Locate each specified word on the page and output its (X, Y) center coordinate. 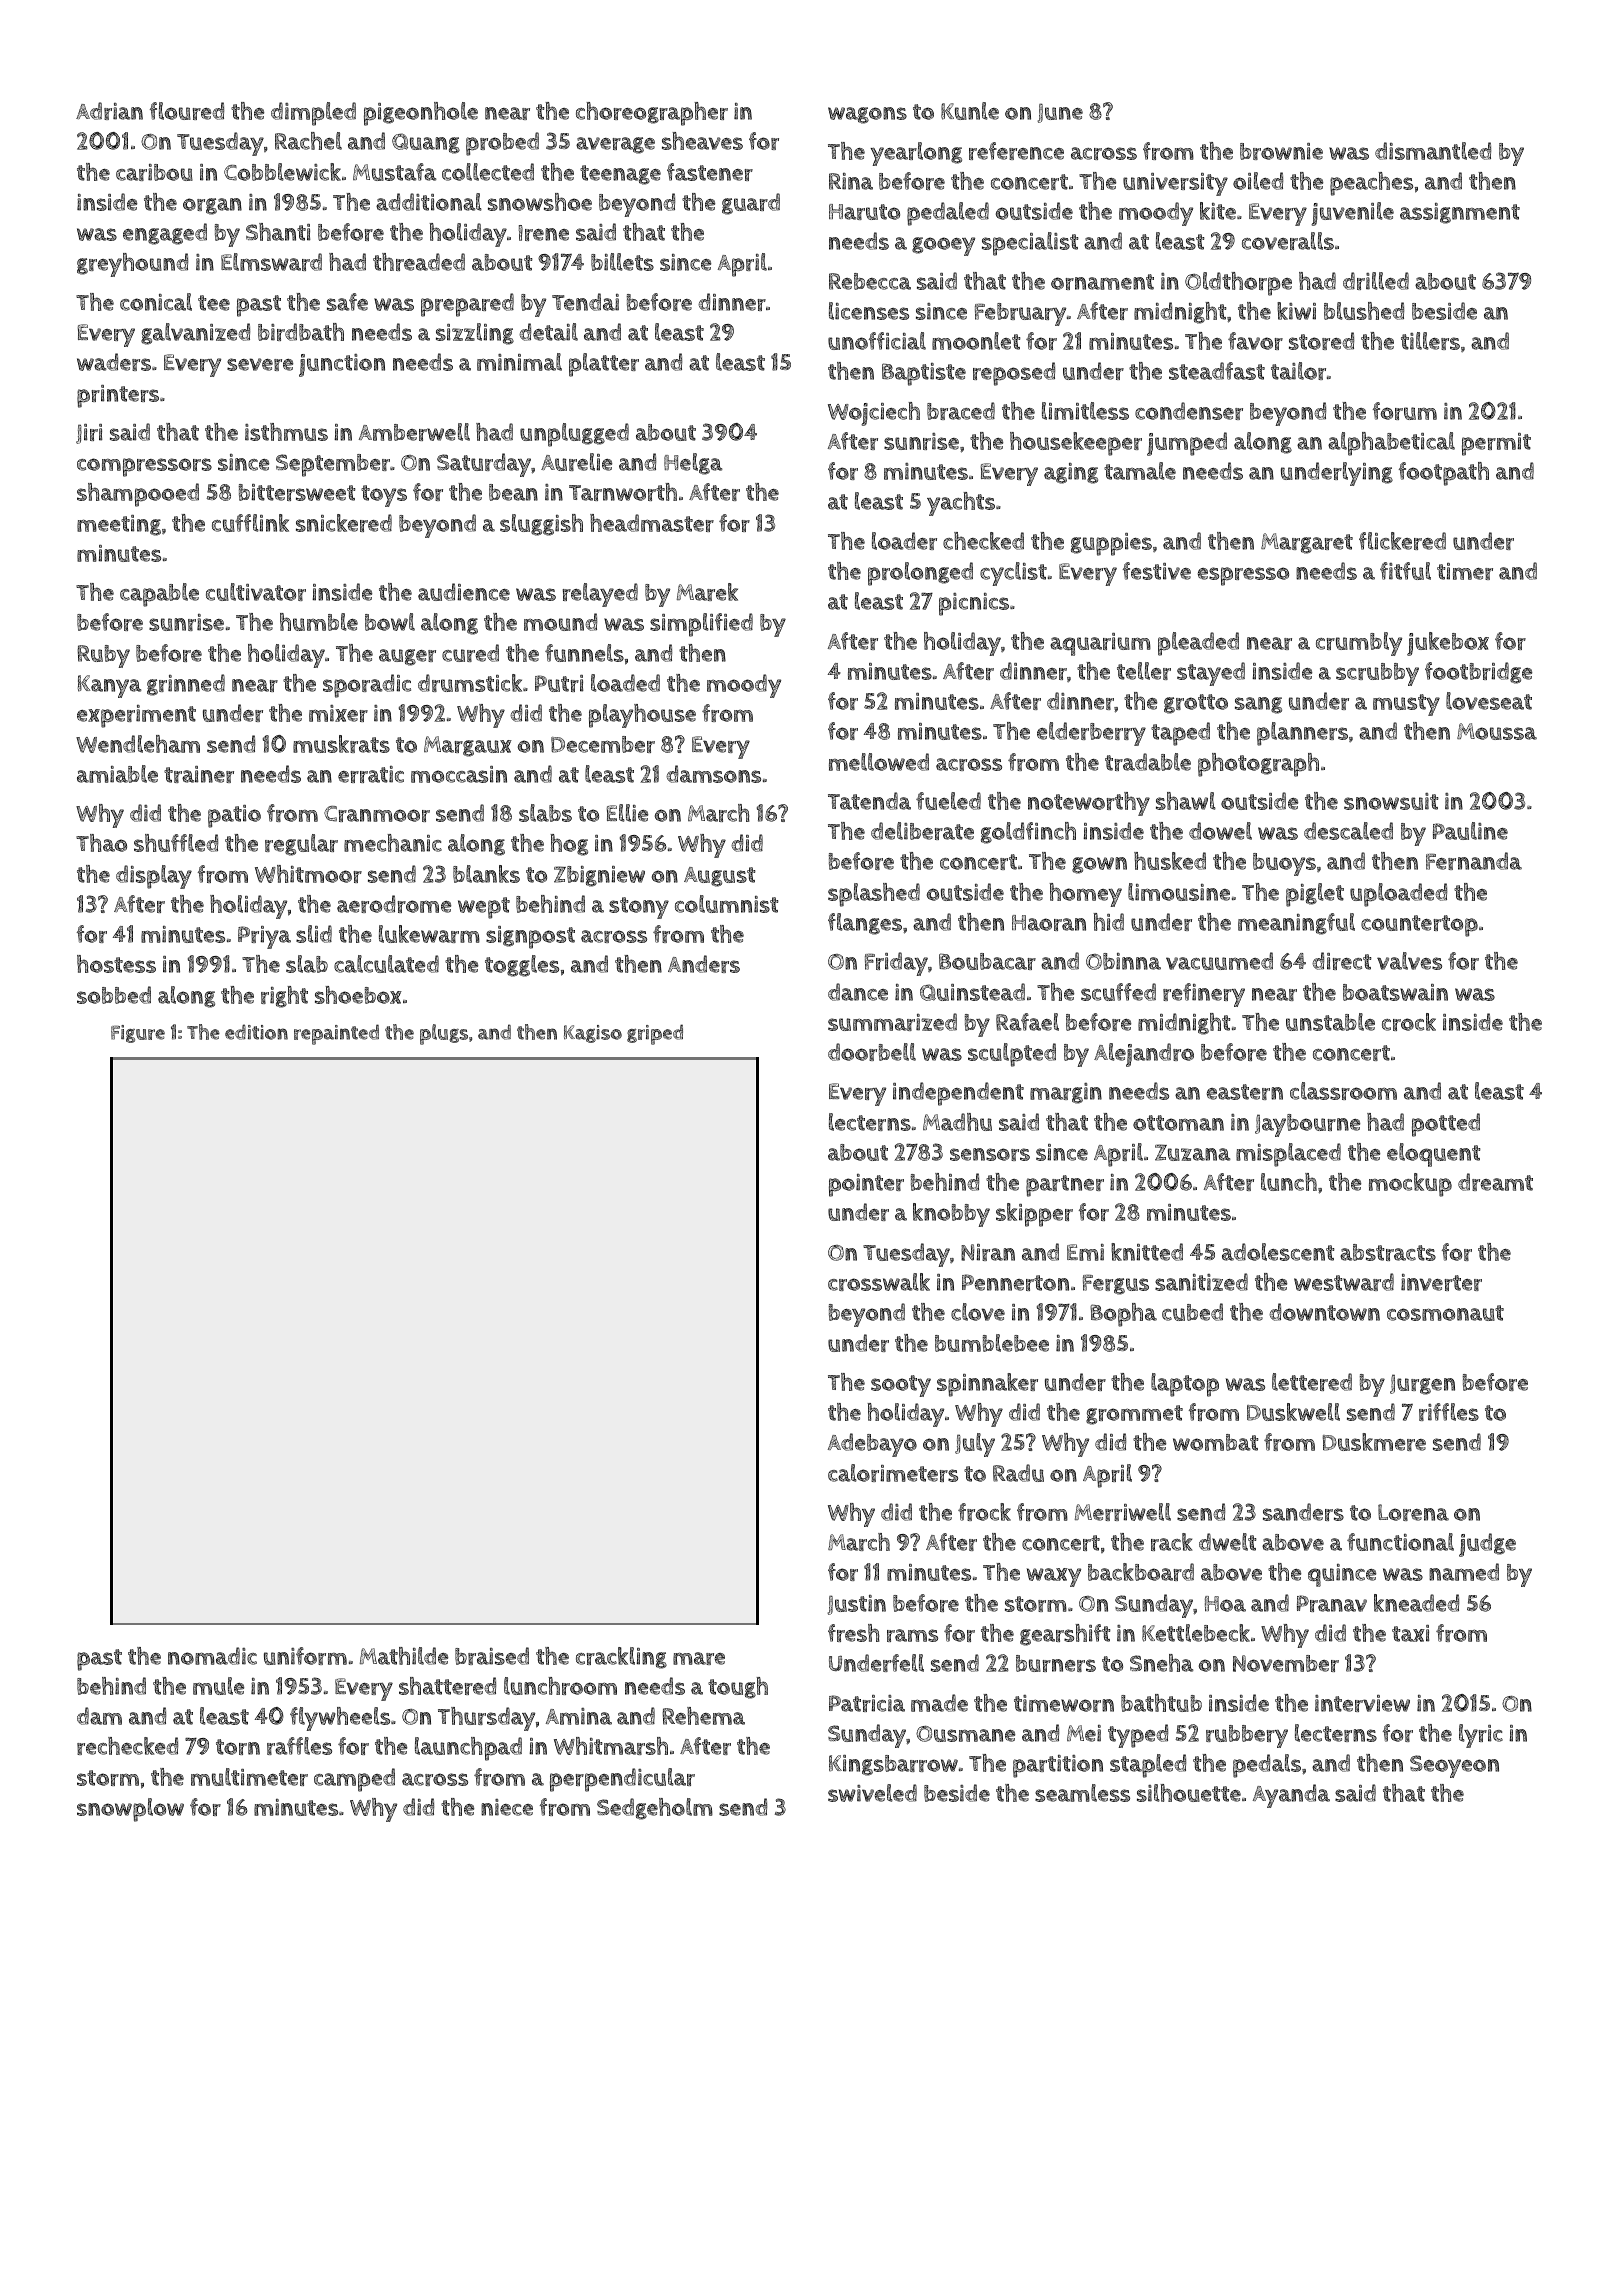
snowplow (130, 1810)
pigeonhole (421, 114)
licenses (869, 311)
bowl (390, 622)
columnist (726, 904)
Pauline (1470, 831)
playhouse (642, 716)
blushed (1364, 311)
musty (1406, 705)
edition (256, 1032)
